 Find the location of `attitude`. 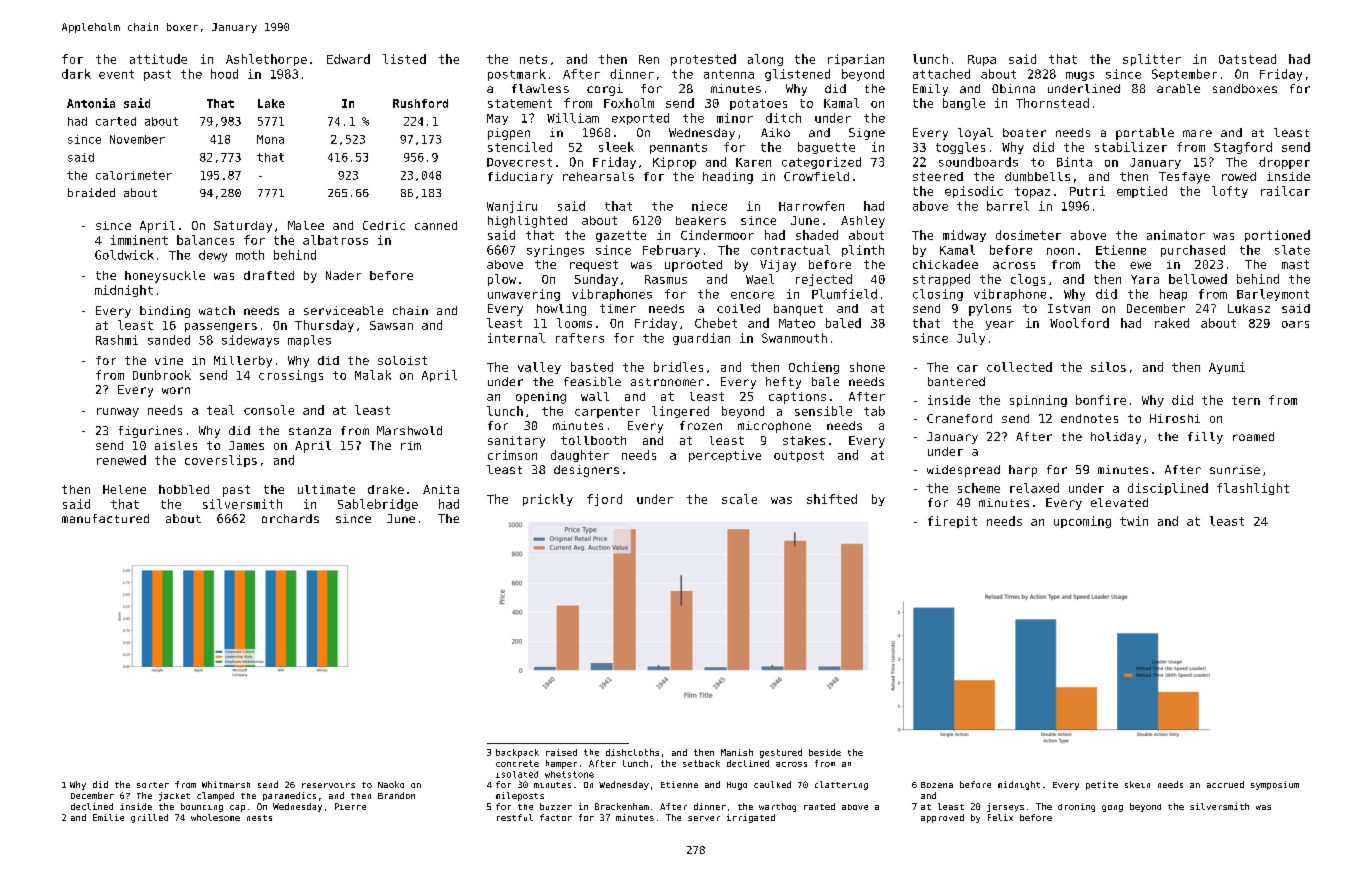

attitude is located at coordinates (158, 59).
